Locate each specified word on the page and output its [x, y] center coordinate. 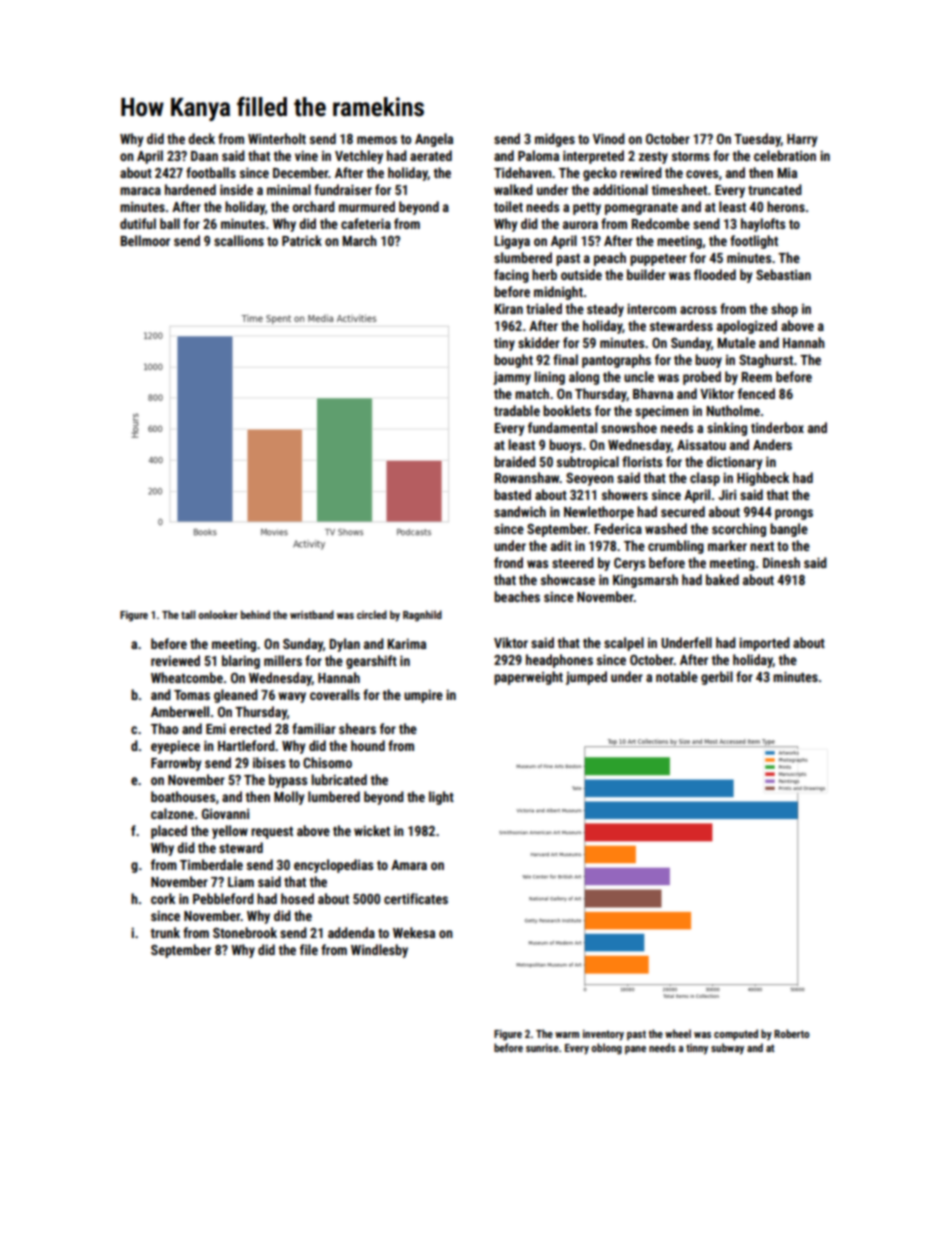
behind [255, 614]
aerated [431, 155]
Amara [409, 865]
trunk [165, 932]
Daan [204, 156]
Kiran [508, 308]
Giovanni [225, 814]
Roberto [791, 1033]
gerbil [717, 678]
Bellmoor [145, 240]
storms [691, 156]
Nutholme [733, 410]
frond [508, 562]
